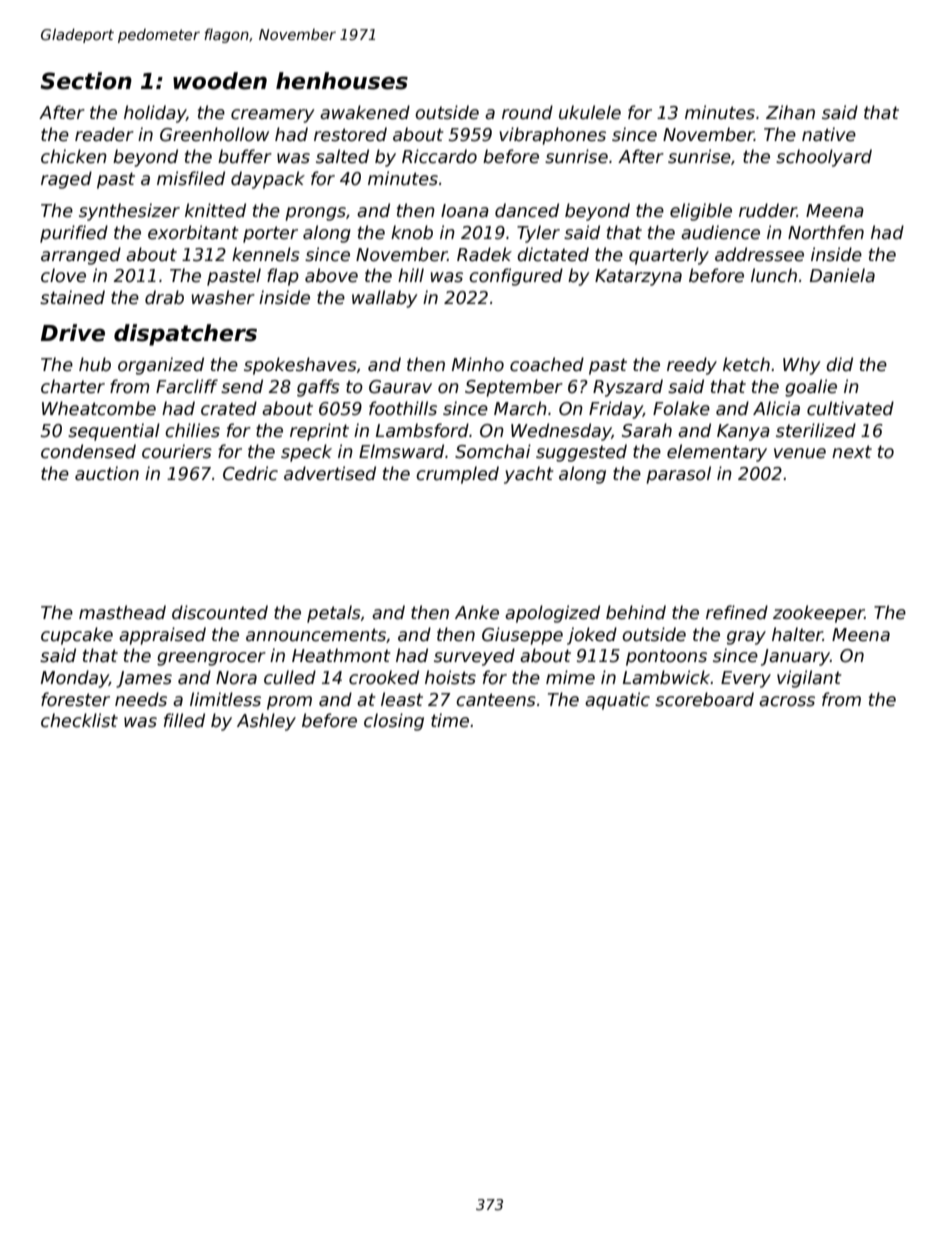 Image resolution: width=952 pixels, height=1233 pixels. Describe the element at coordinates (250, 473) in the screenshot. I see `Cedric` at that location.
